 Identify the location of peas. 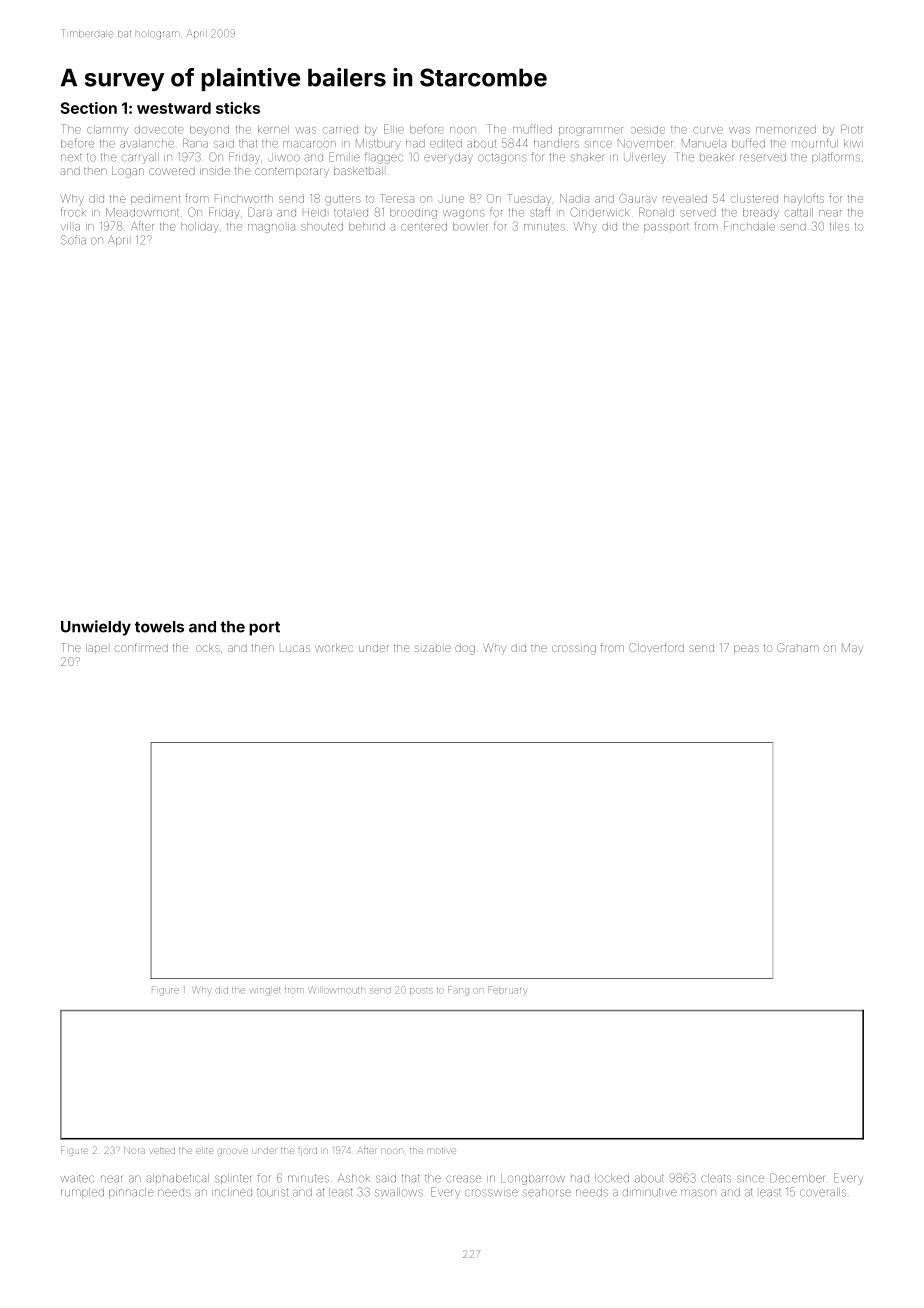
(746, 649).
